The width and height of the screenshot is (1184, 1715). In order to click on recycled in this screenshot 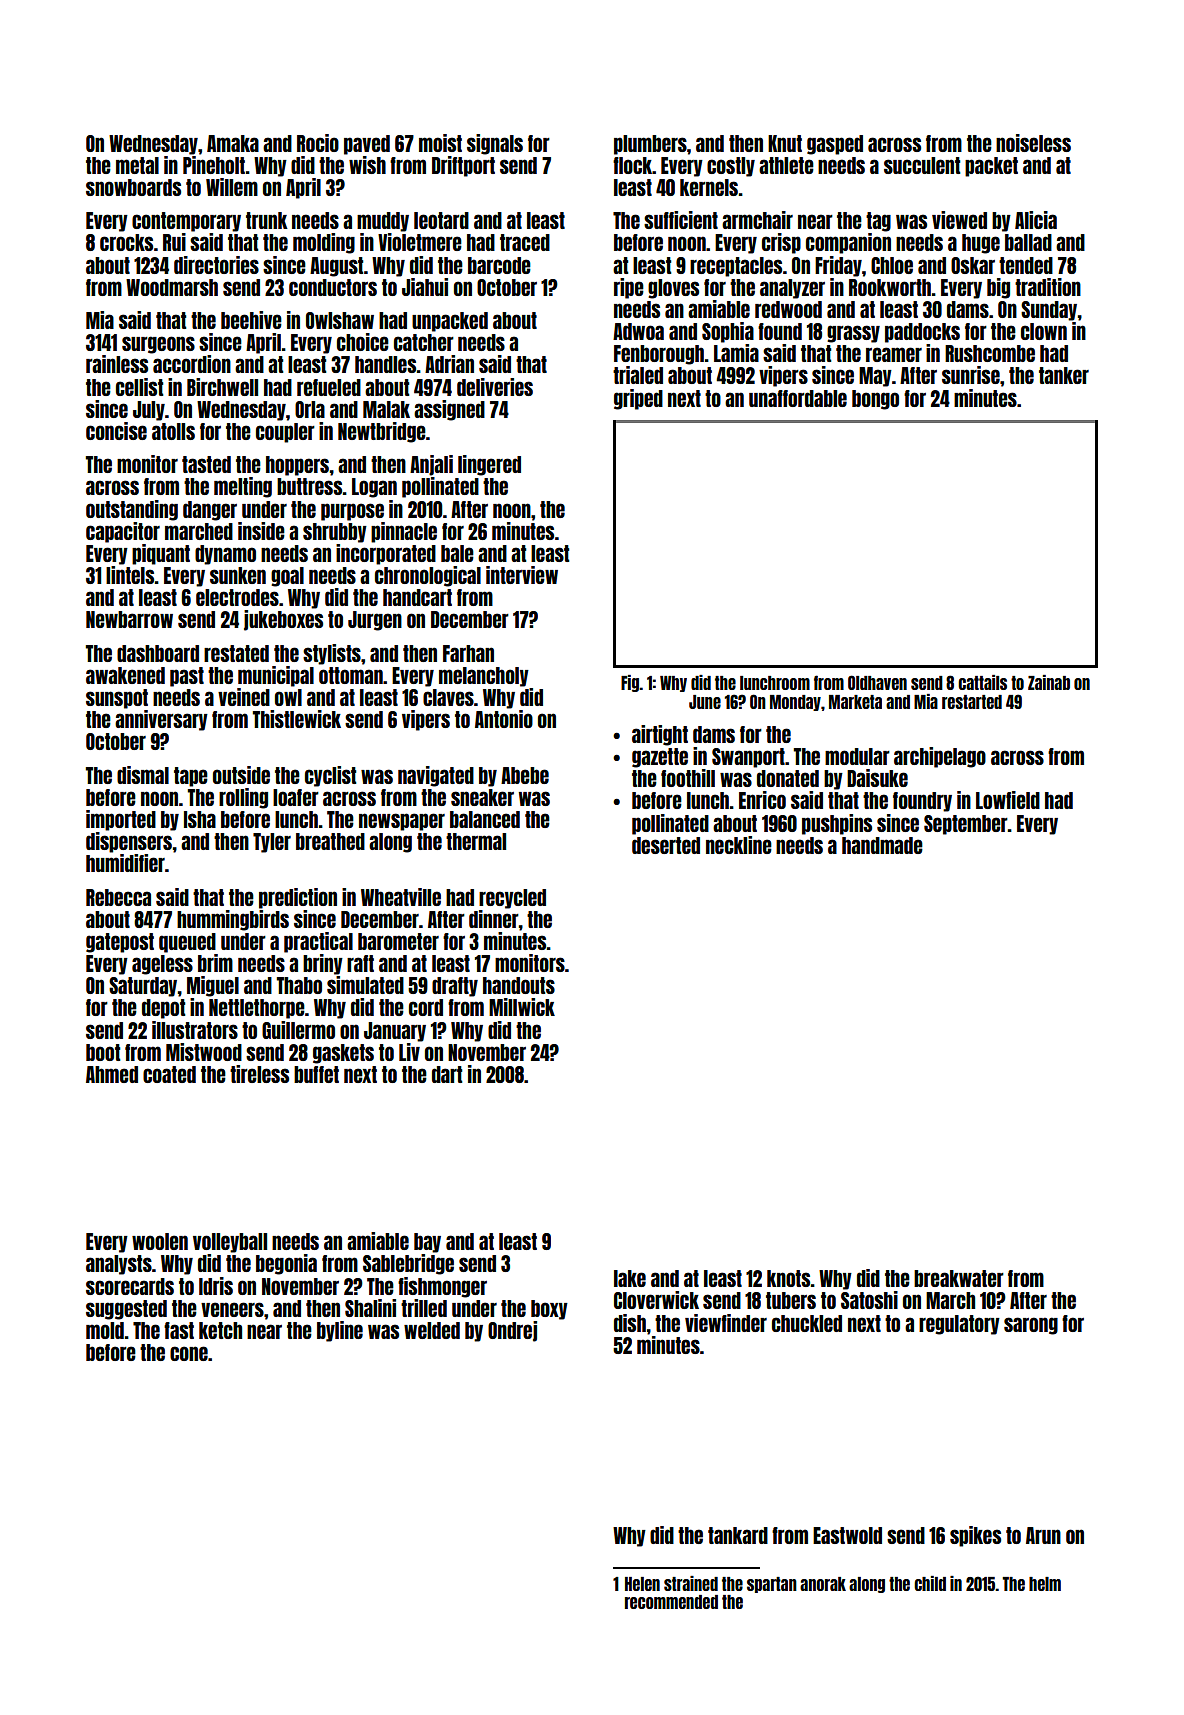, I will do `click(512, 899)`.
